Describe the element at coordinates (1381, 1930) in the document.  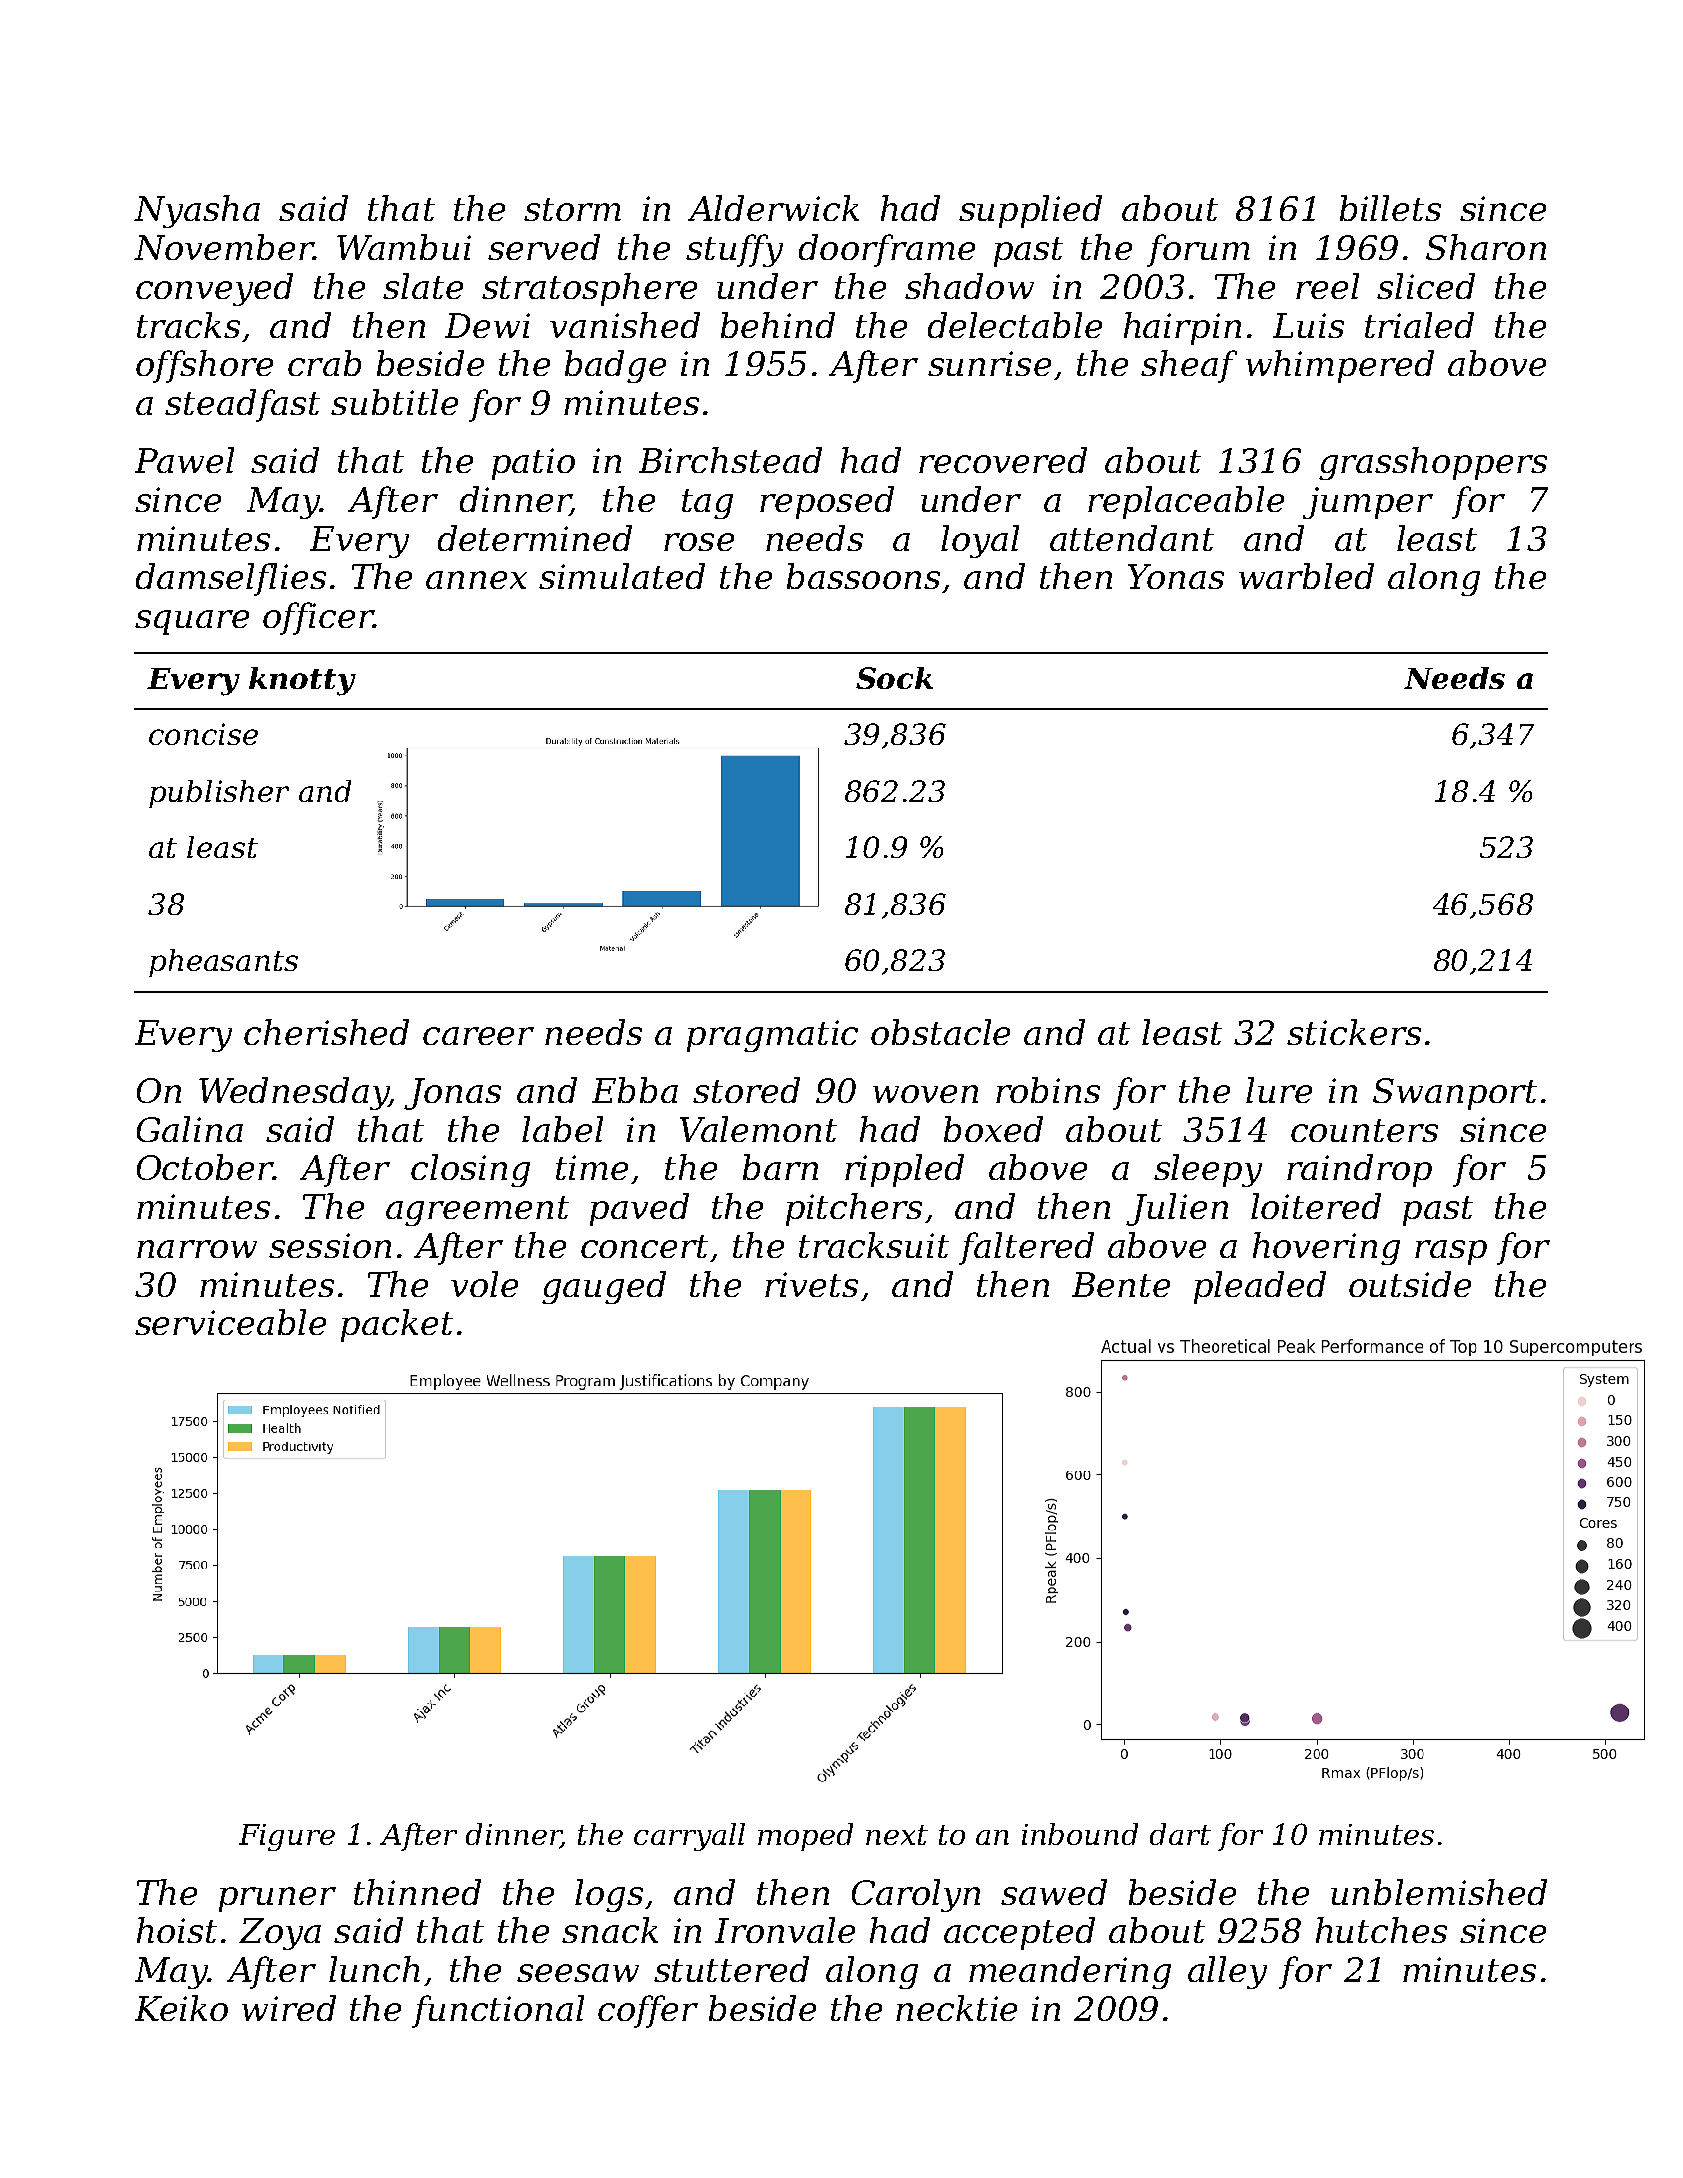
I see `hutches` at that location.
